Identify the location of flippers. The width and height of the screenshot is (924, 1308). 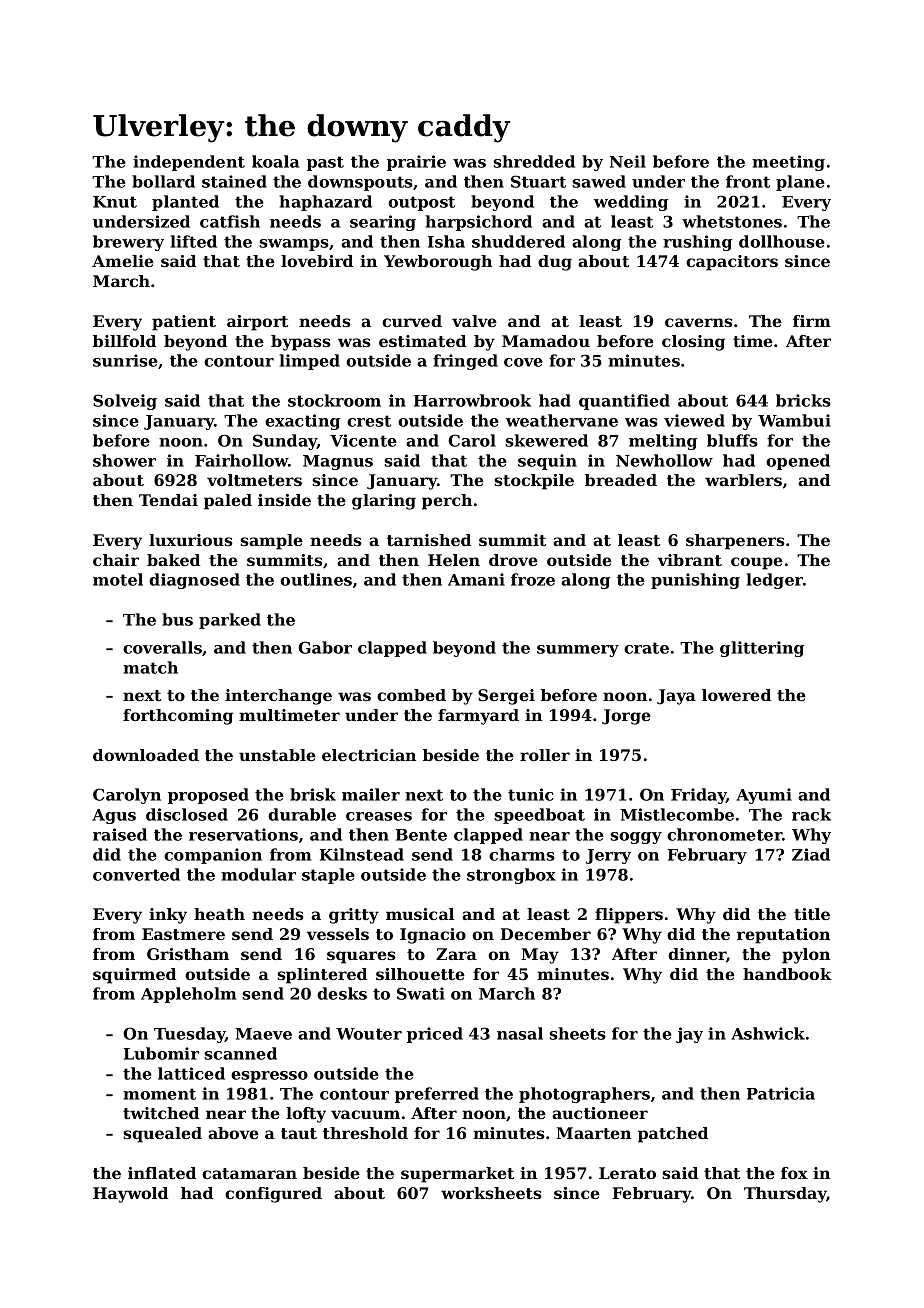
(629, 916).
